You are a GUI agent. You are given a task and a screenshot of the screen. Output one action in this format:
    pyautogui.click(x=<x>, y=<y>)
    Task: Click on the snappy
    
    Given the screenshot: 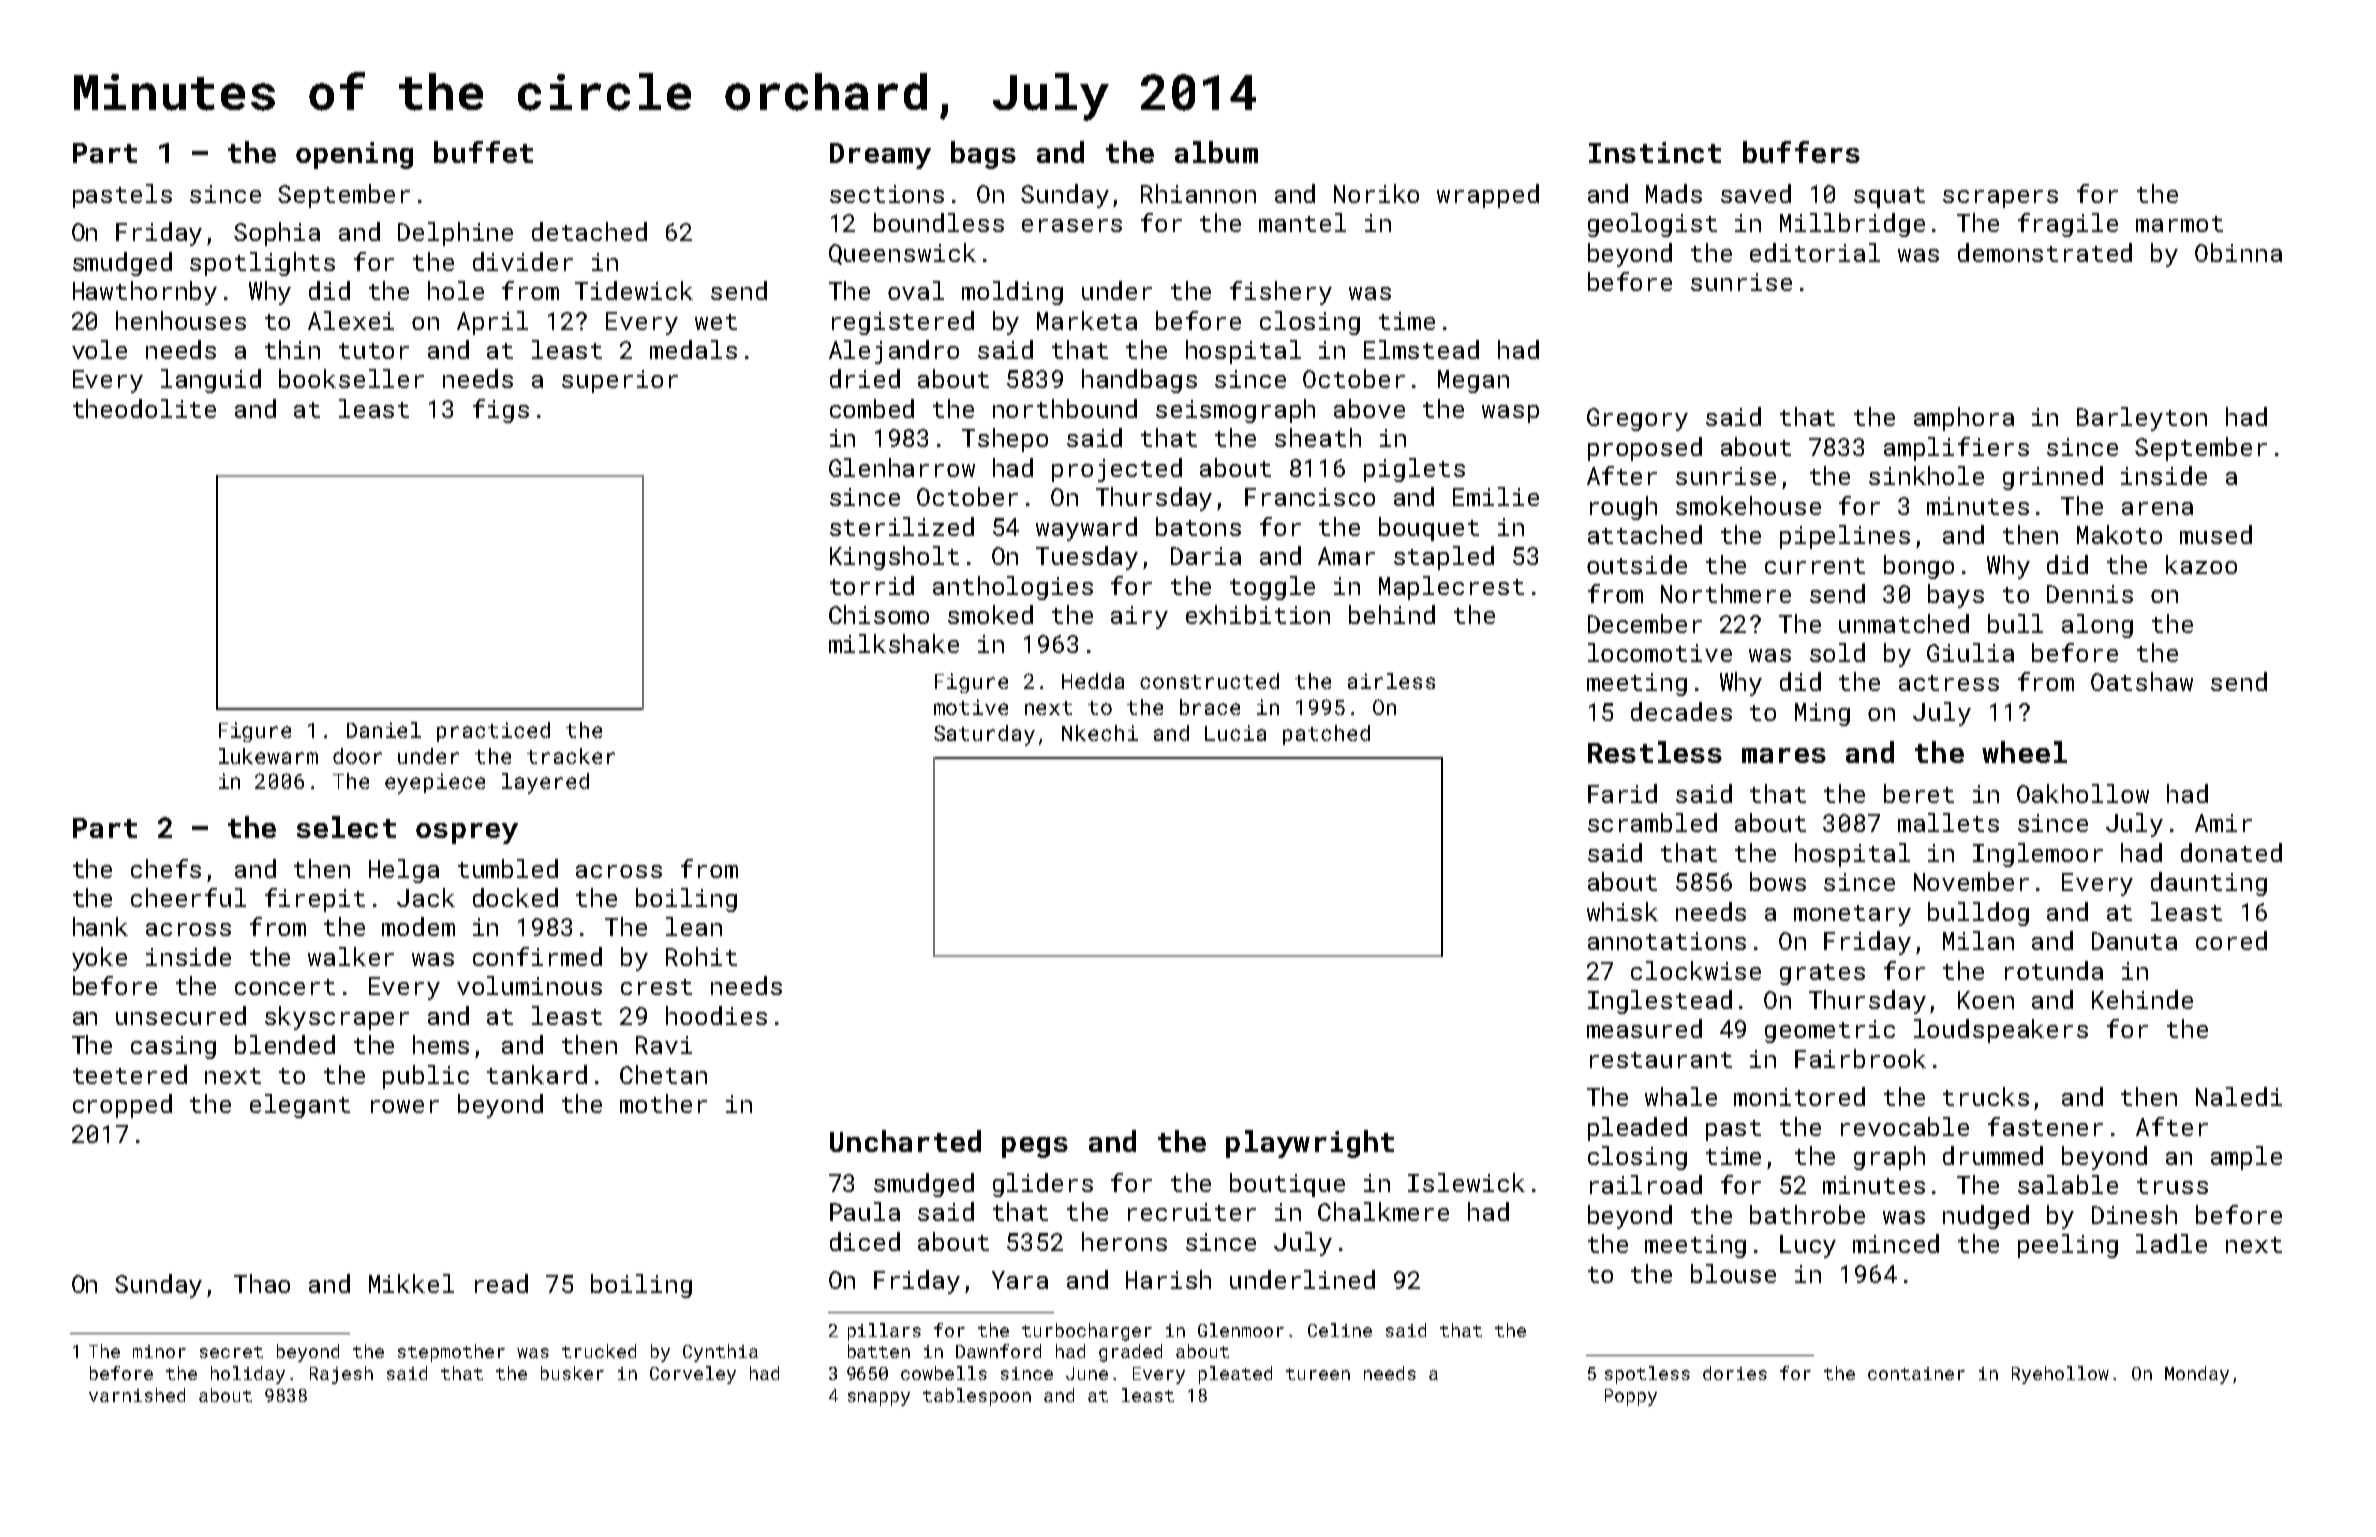 What is the action you would take?
    pyautogui.click(x=879, y=1399)
